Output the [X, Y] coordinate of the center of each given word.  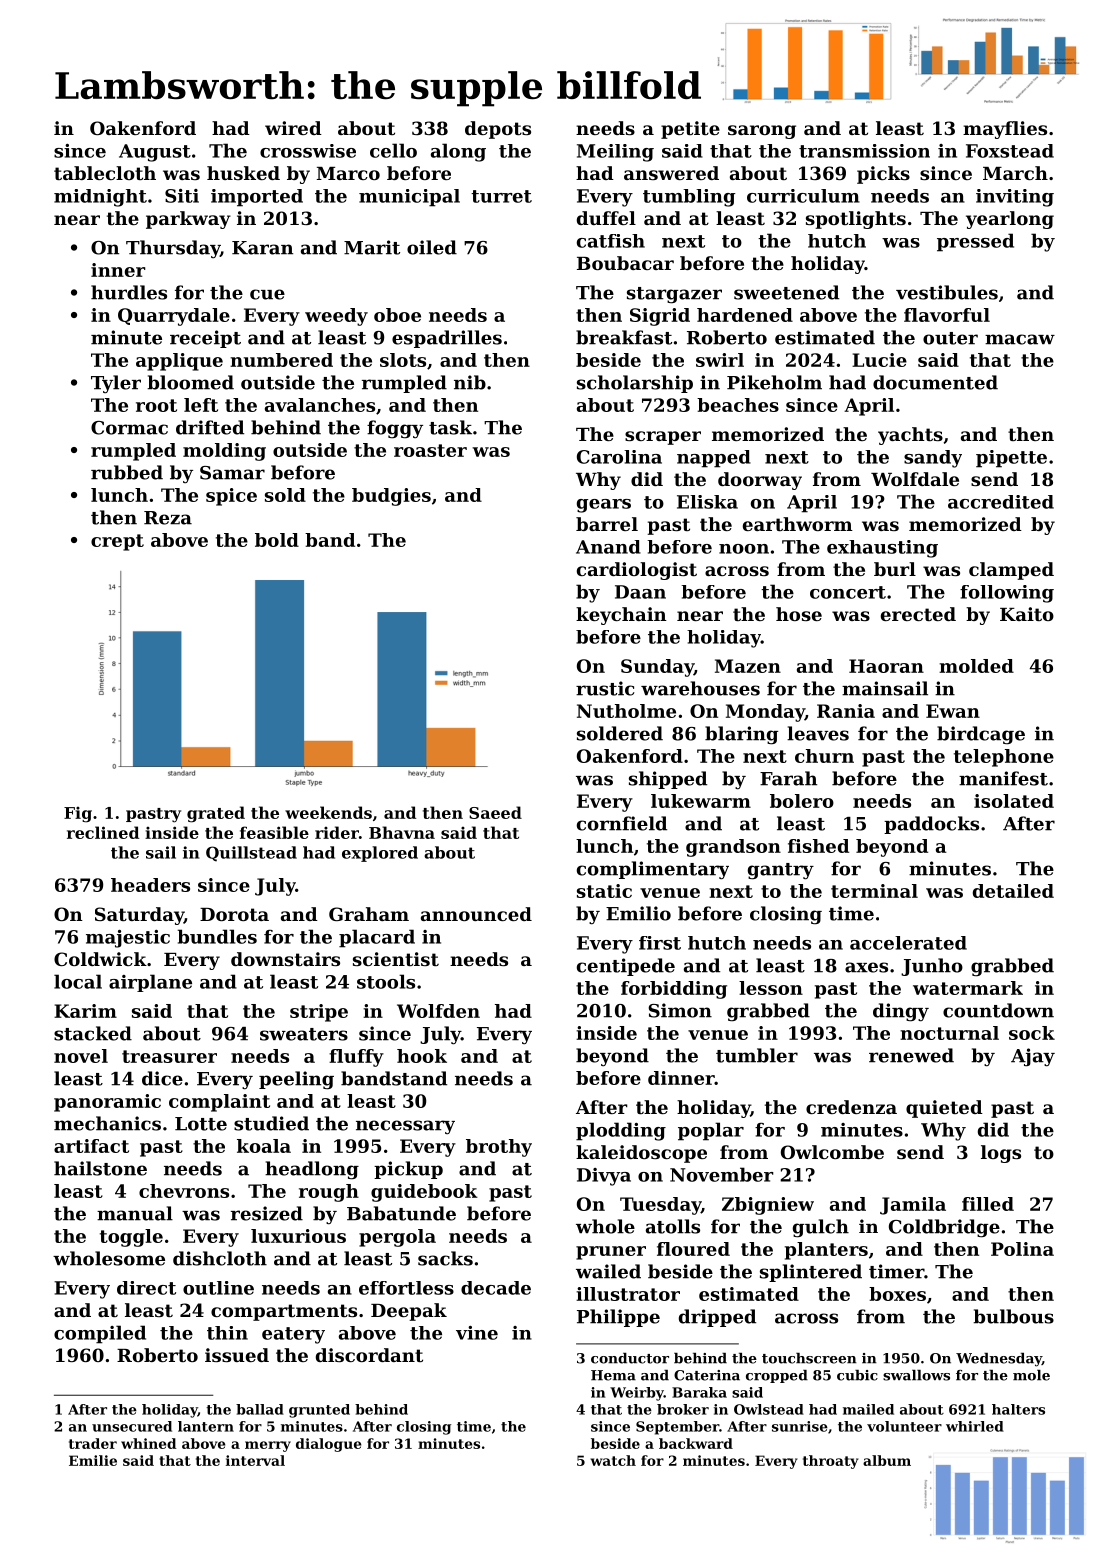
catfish [611, 241]
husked [243, 173]
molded [976, 666]
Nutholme [626, 711]
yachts [910, 436]
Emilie [93, 1460]
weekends [328, 812]
